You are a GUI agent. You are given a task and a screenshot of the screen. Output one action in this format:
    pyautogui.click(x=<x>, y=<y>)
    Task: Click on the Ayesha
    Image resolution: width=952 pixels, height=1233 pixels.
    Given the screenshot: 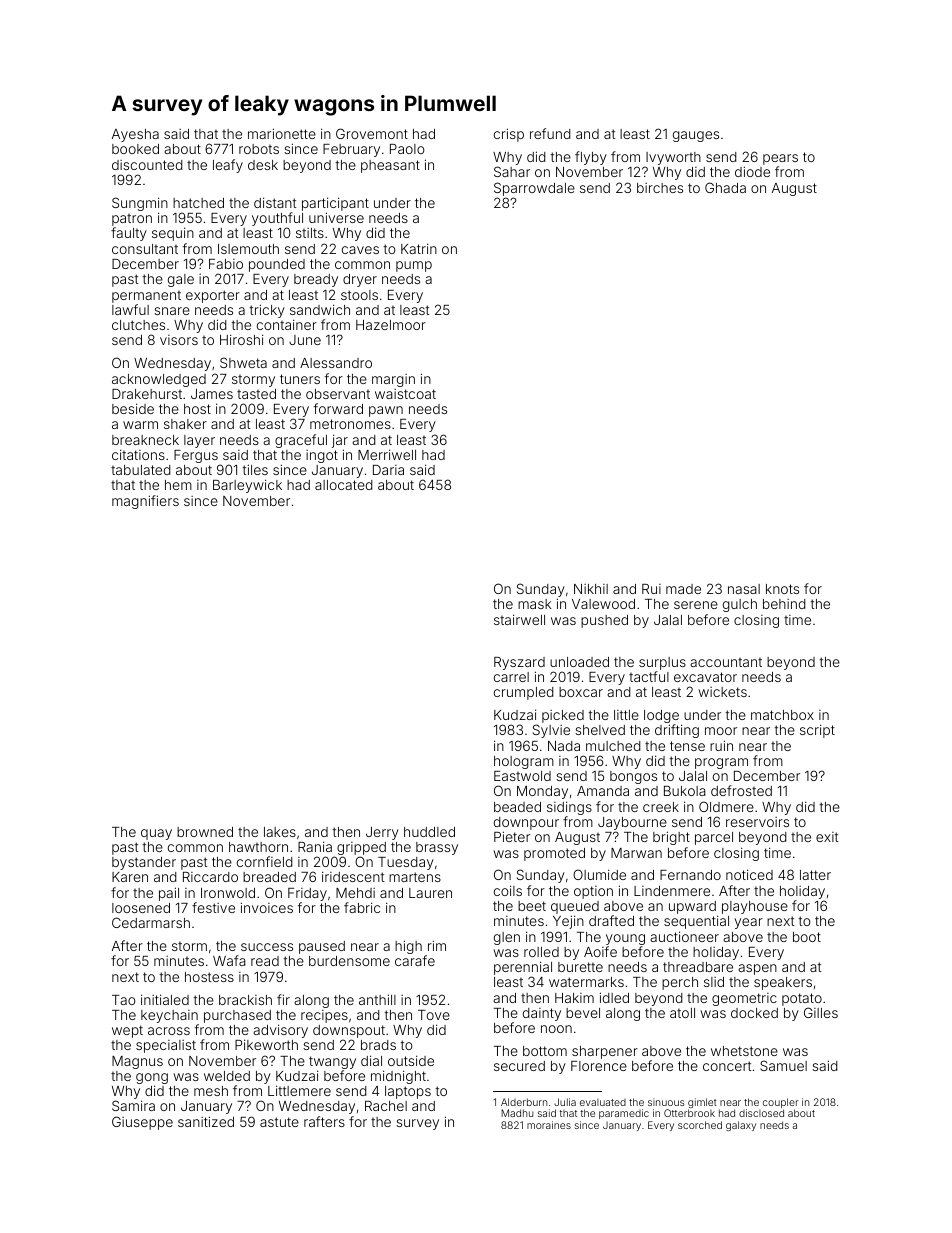 What is the action you would take?
    pyautogui.click(x=135, y=135)
